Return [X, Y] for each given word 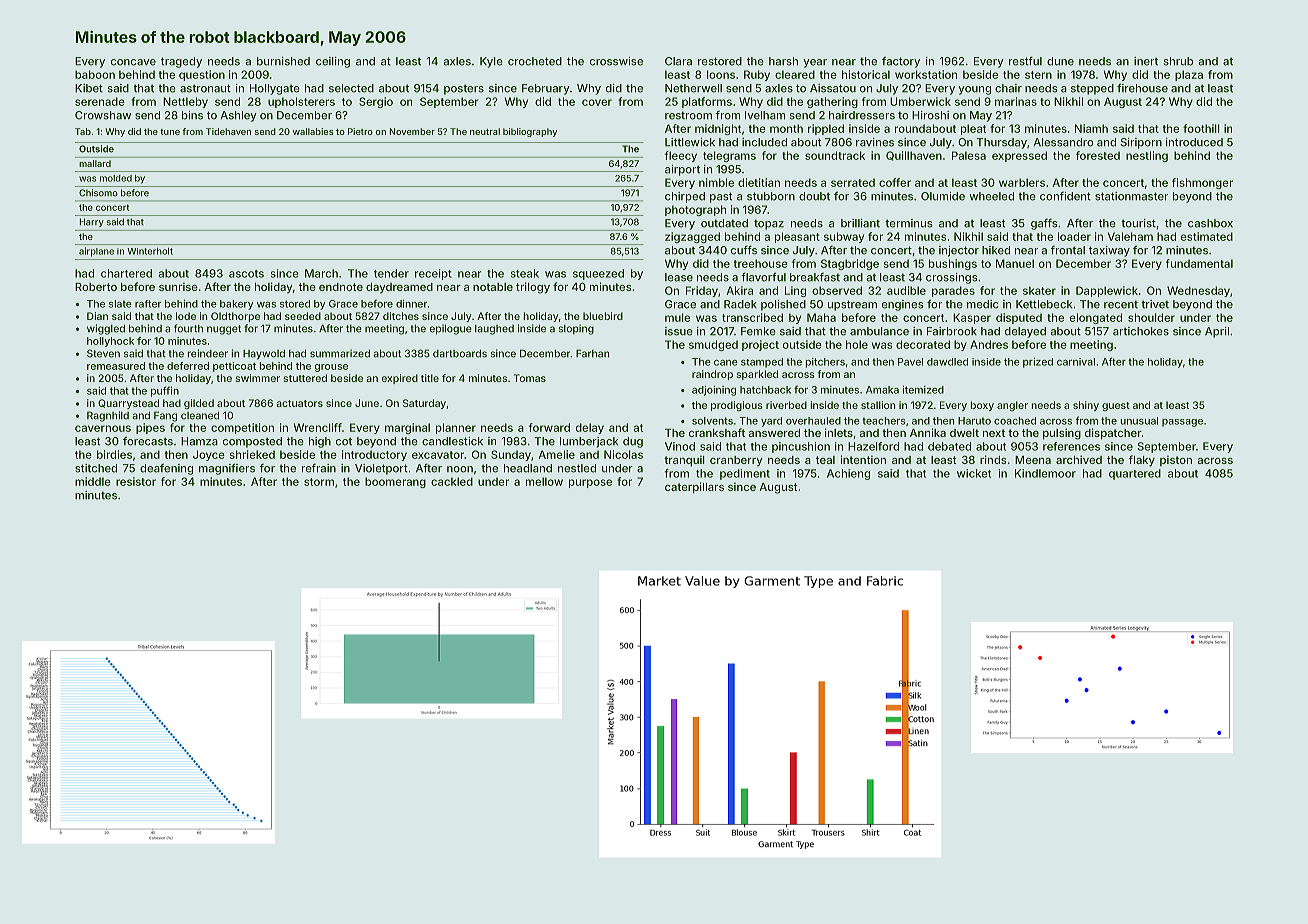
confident [1065, 196]
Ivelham [765, 115]
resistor [136, 481]
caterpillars [694, 488]
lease [679, 277]
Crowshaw [103, 115]
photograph [695, 210]
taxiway [1109, 251]
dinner [411, 303]
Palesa [969, 155]
